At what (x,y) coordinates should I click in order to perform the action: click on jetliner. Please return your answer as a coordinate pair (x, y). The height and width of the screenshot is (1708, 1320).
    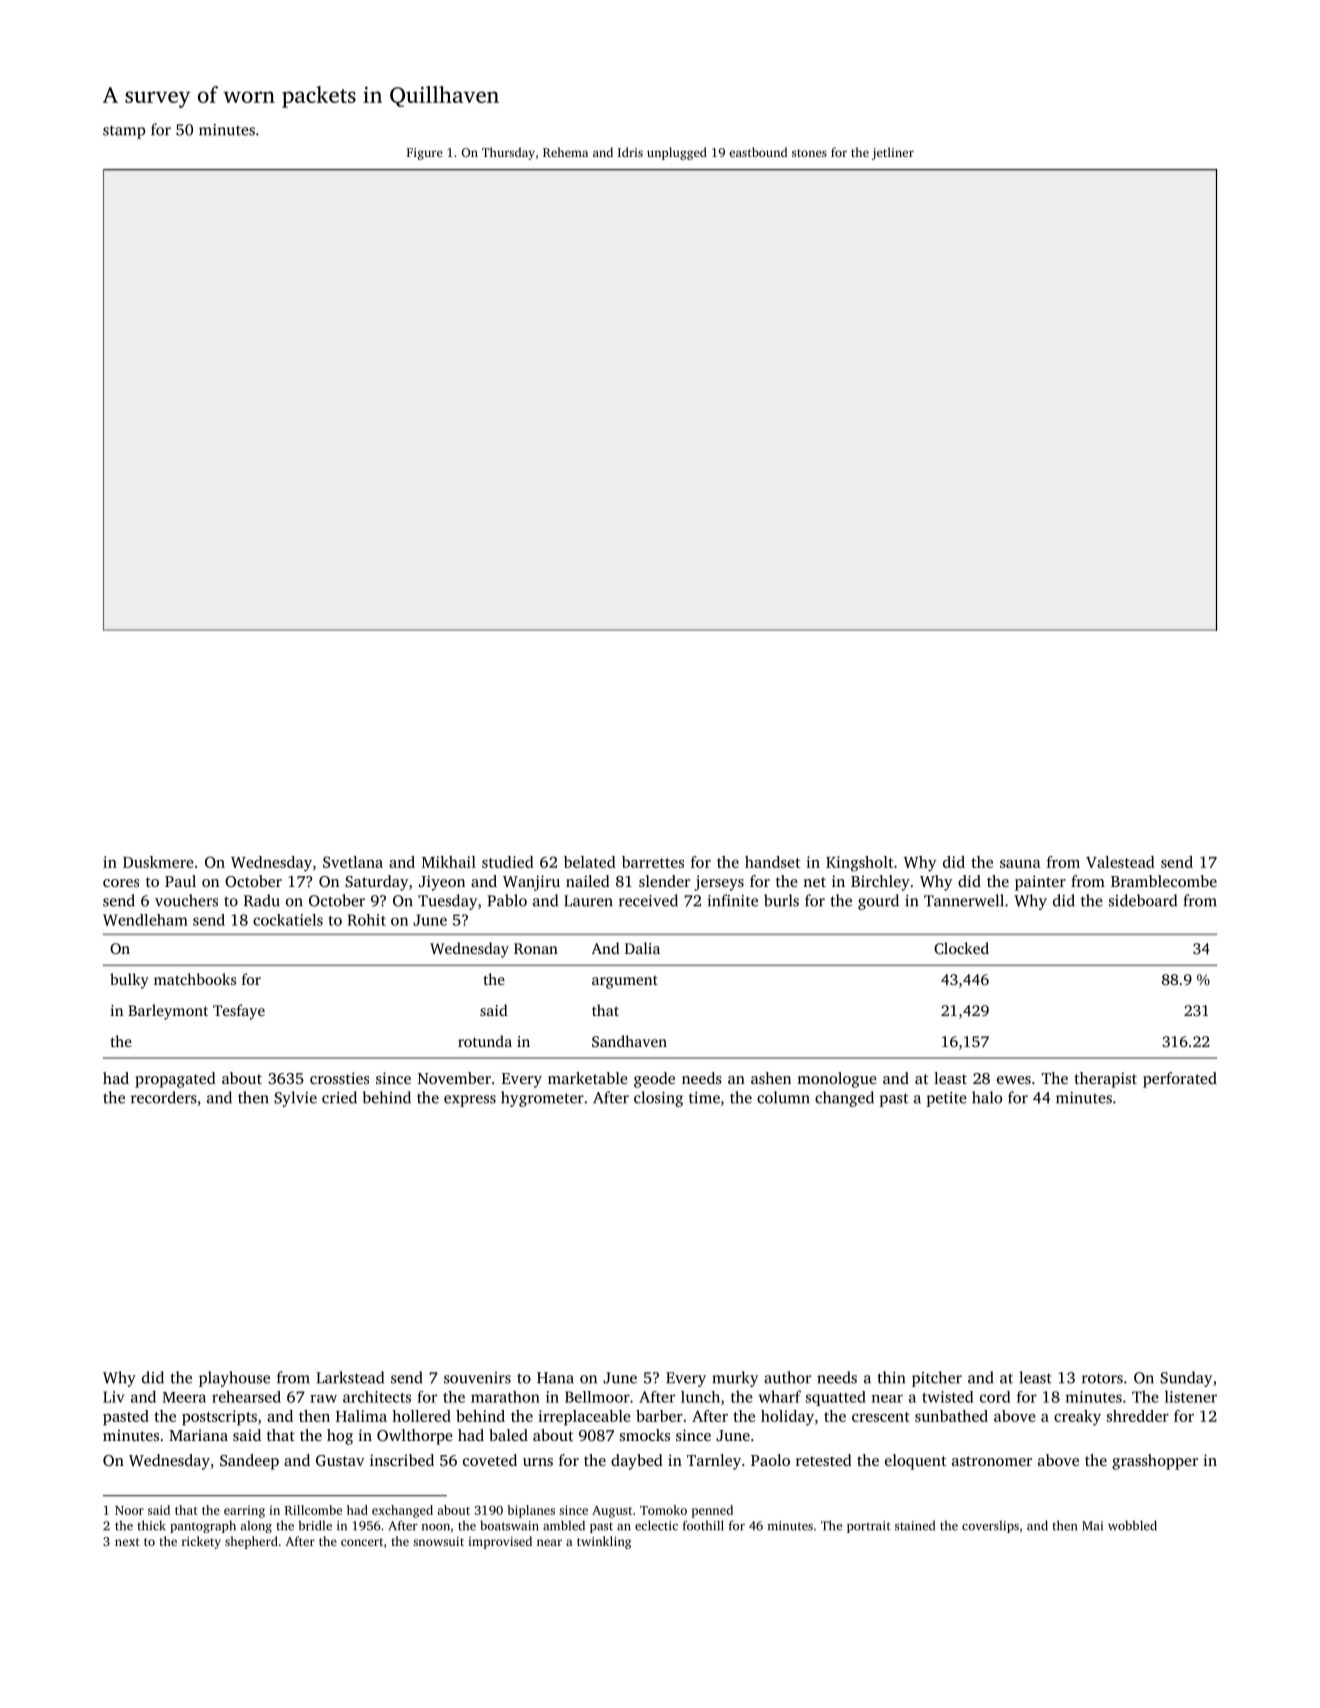
    Looking at the image, I should click on (893, 153).
